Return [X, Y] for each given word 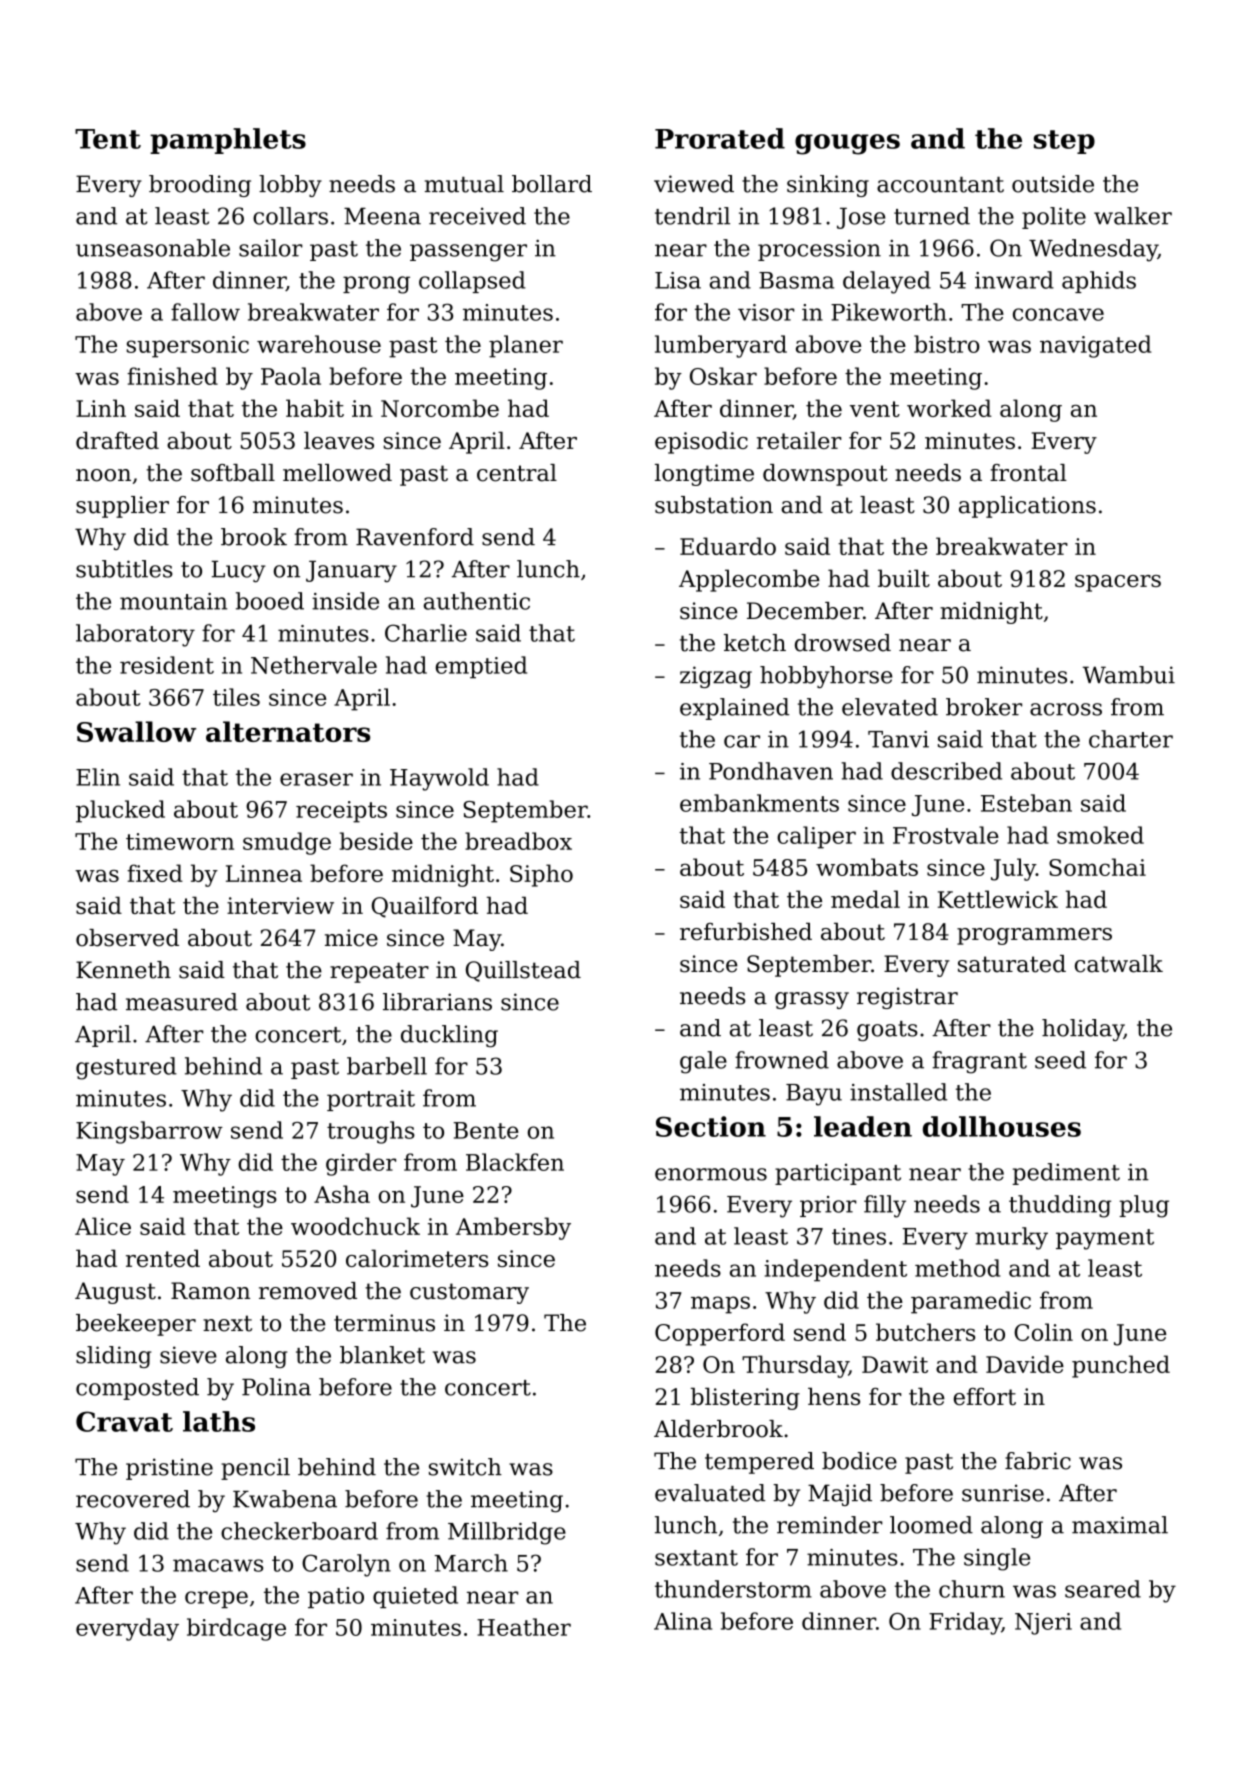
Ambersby [513, 1228]
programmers [1034, 936]
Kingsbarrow [149, 1132]
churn [972, 1589]
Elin [98, 777]
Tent [108, 139]
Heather [524, 1627]
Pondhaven [771, 771]
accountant [940, 185]
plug [1144, 1206]
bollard [552, 184]
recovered [133, 1499]
